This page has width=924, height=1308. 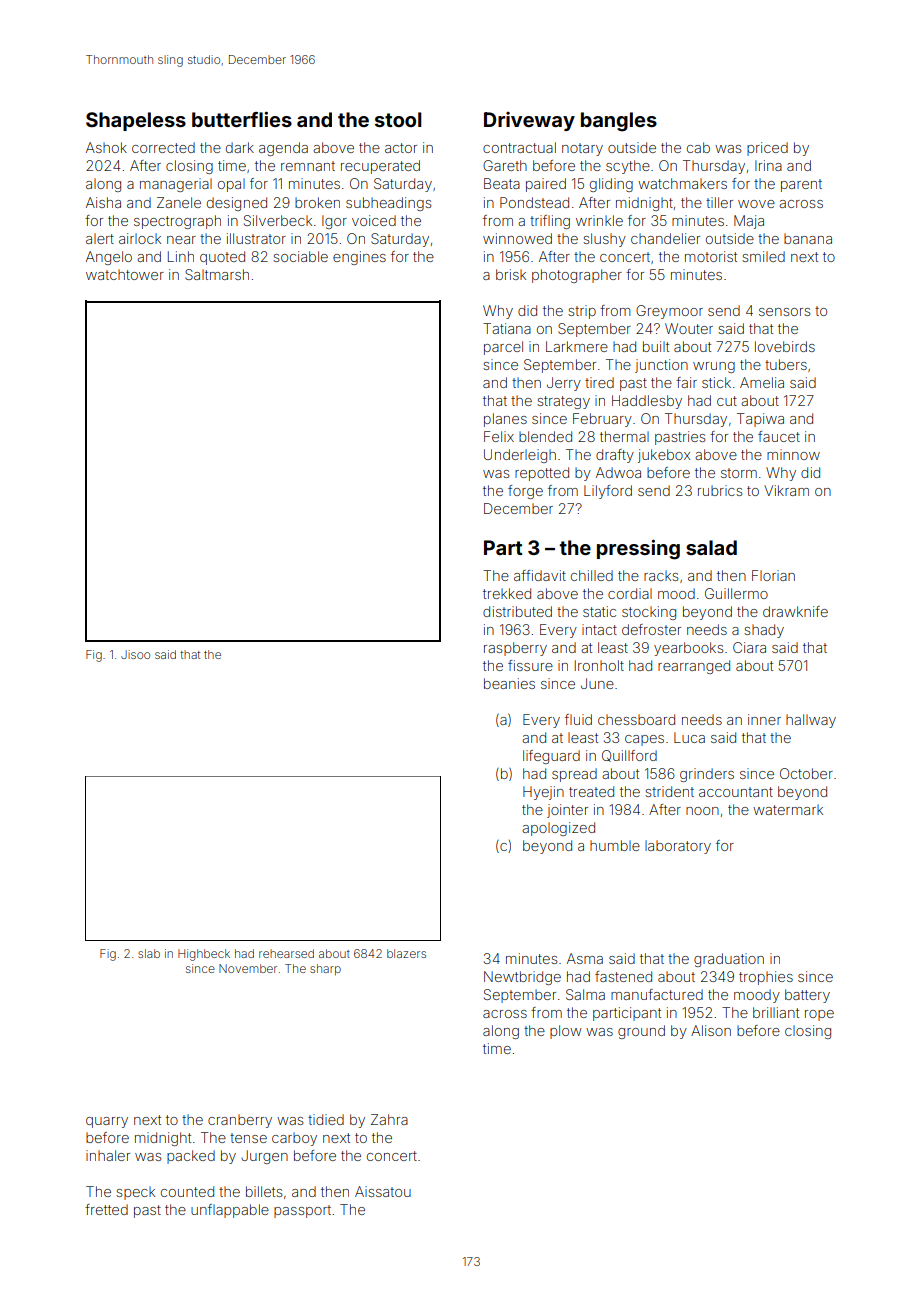 I want to click on Aissatou, so click(x=383, y=1191).
